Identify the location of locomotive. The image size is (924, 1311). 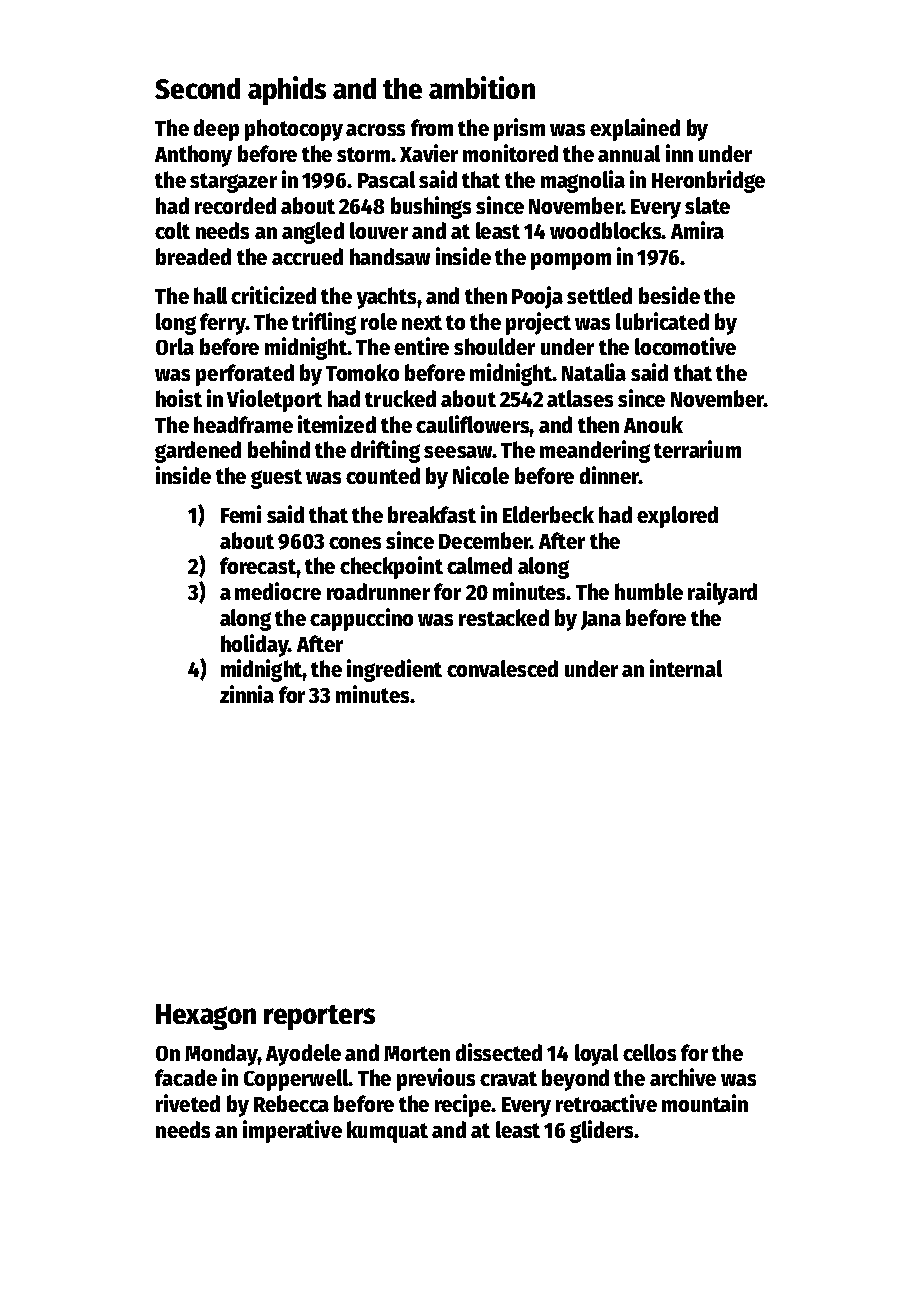
(685, 346).
